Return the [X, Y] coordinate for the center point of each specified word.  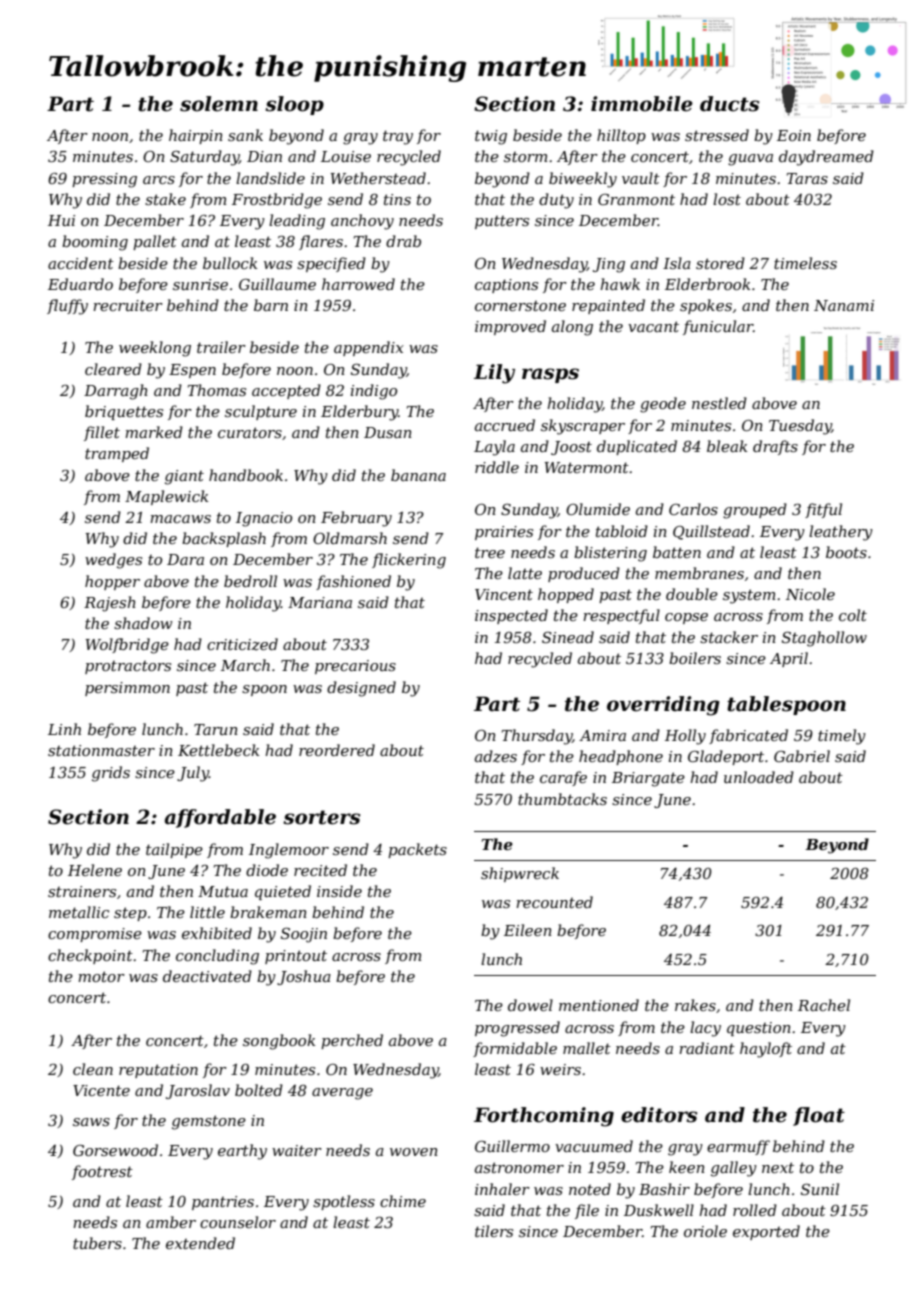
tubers [97, 1243]
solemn [219, 104]
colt [853, 615]
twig [491, 137]
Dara [185, 559]
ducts [729, 104]
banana [418, 475]
